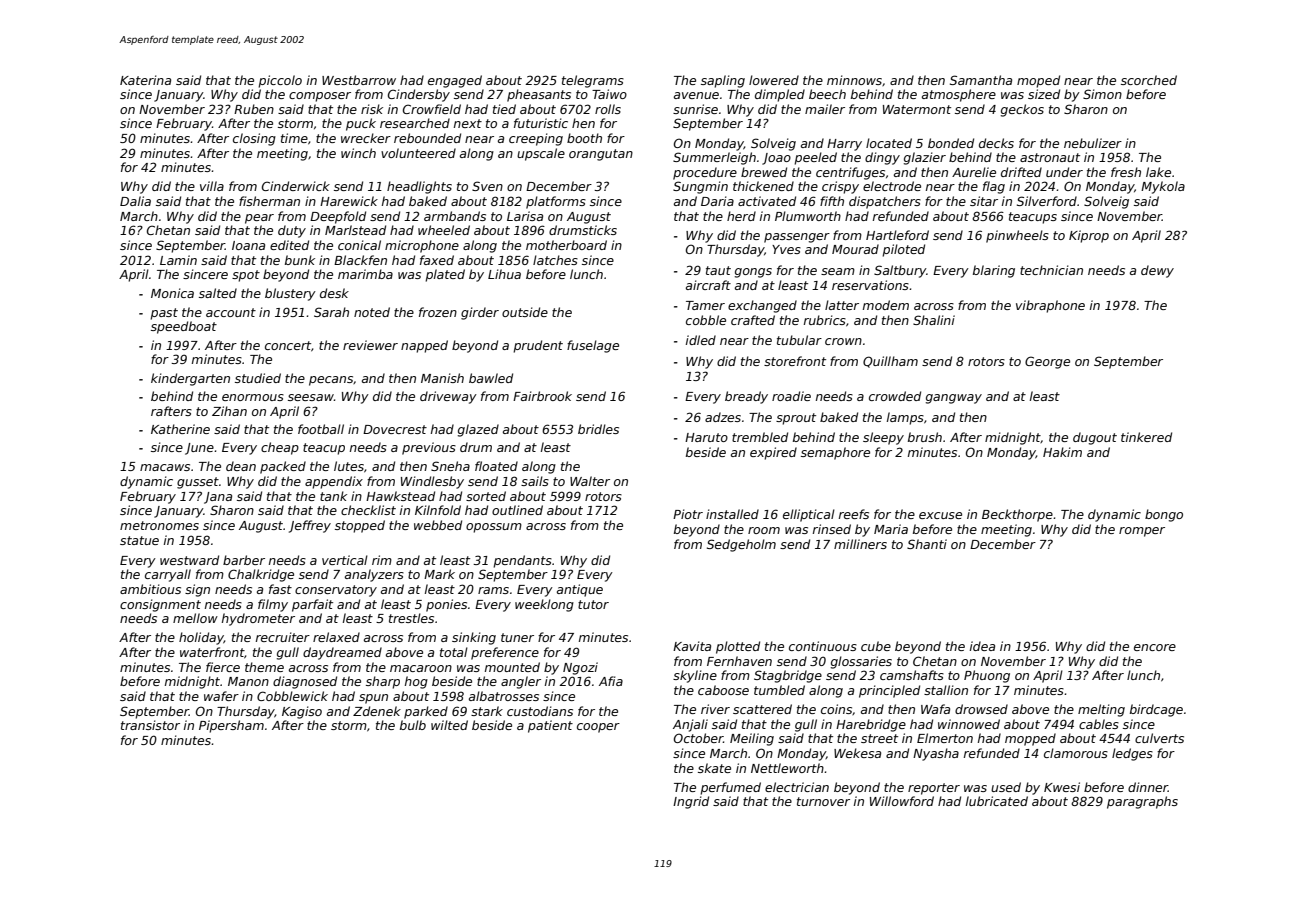 The width and height of the screenshot is (1308, 924). What do you see at coordinates (700, 187) in the screenshot?
I see `Sungmin` at bounding box center [700, 187].
